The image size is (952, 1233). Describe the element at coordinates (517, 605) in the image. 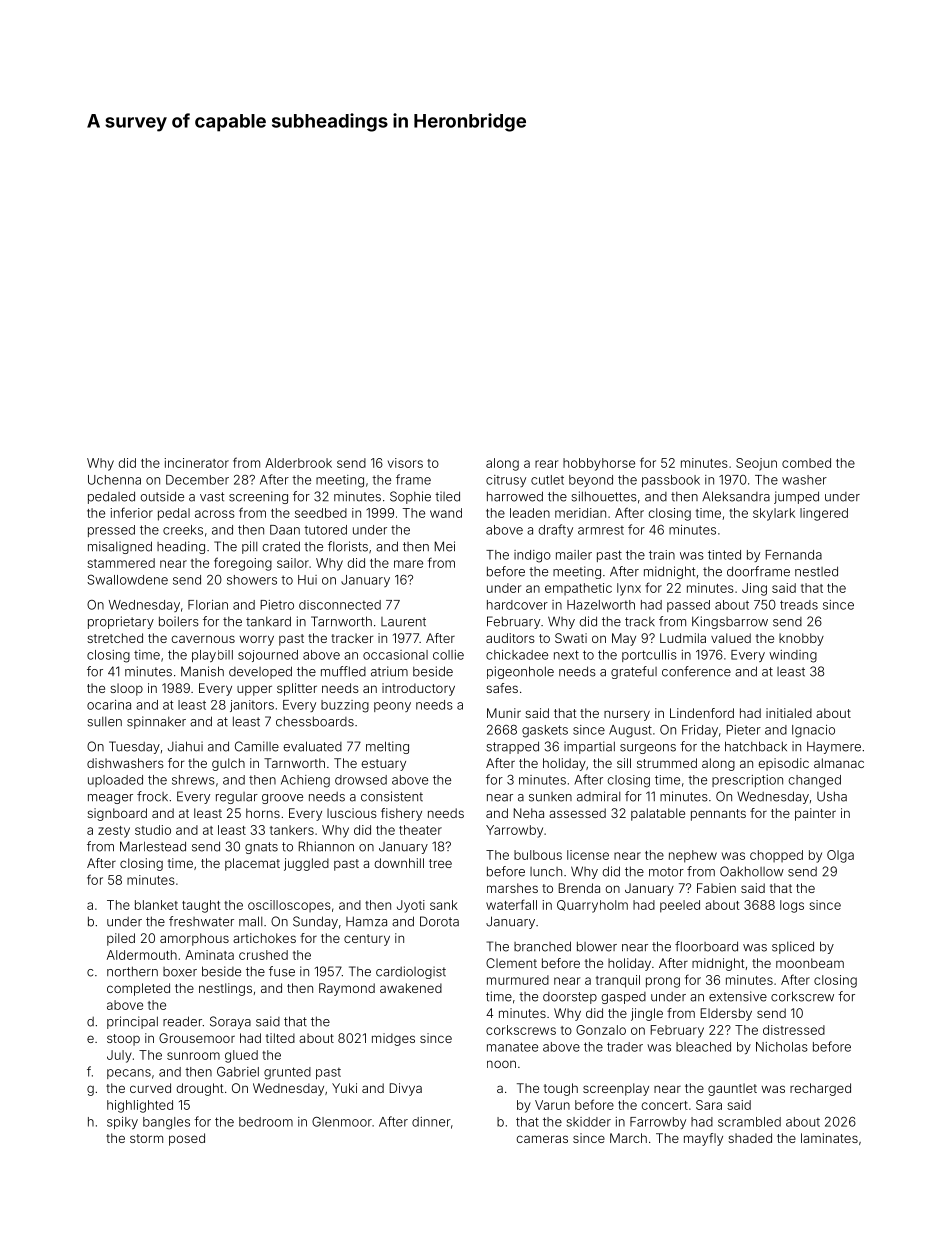

I see `hardcover` at that location.
